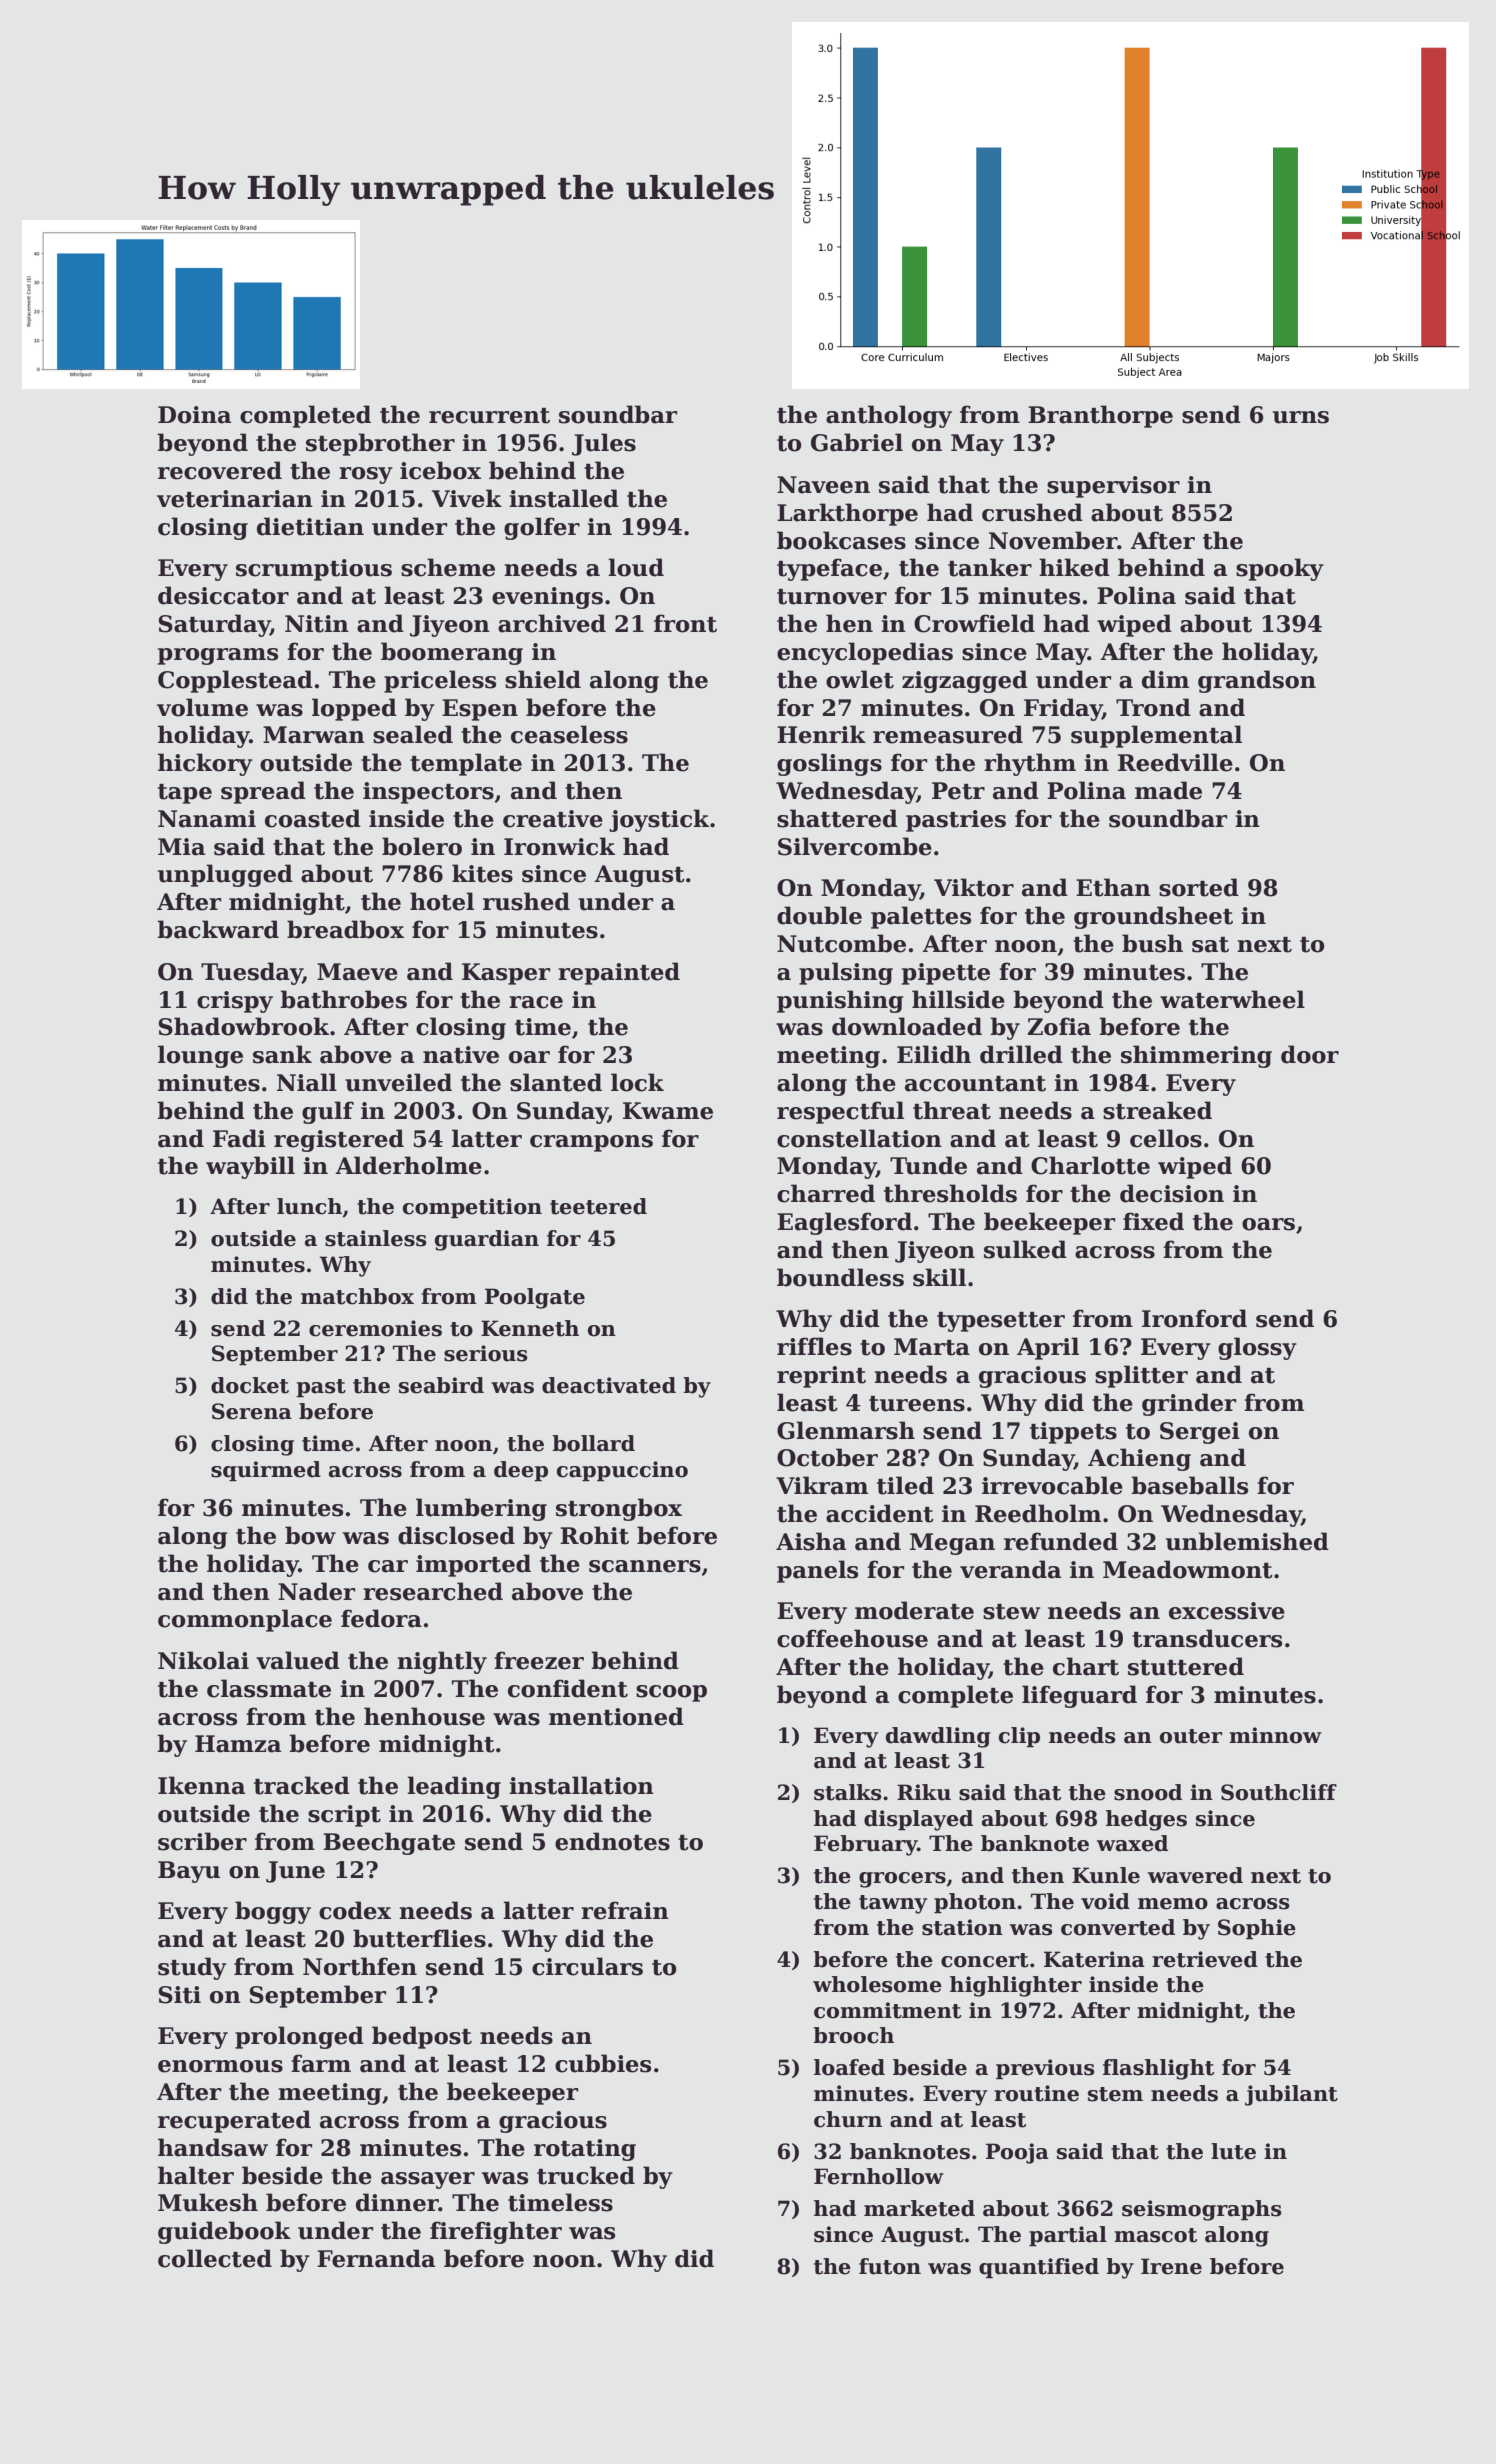 This screenshot has width=1496, height=2464. I want to click on stalks, so click(848, 1792).
